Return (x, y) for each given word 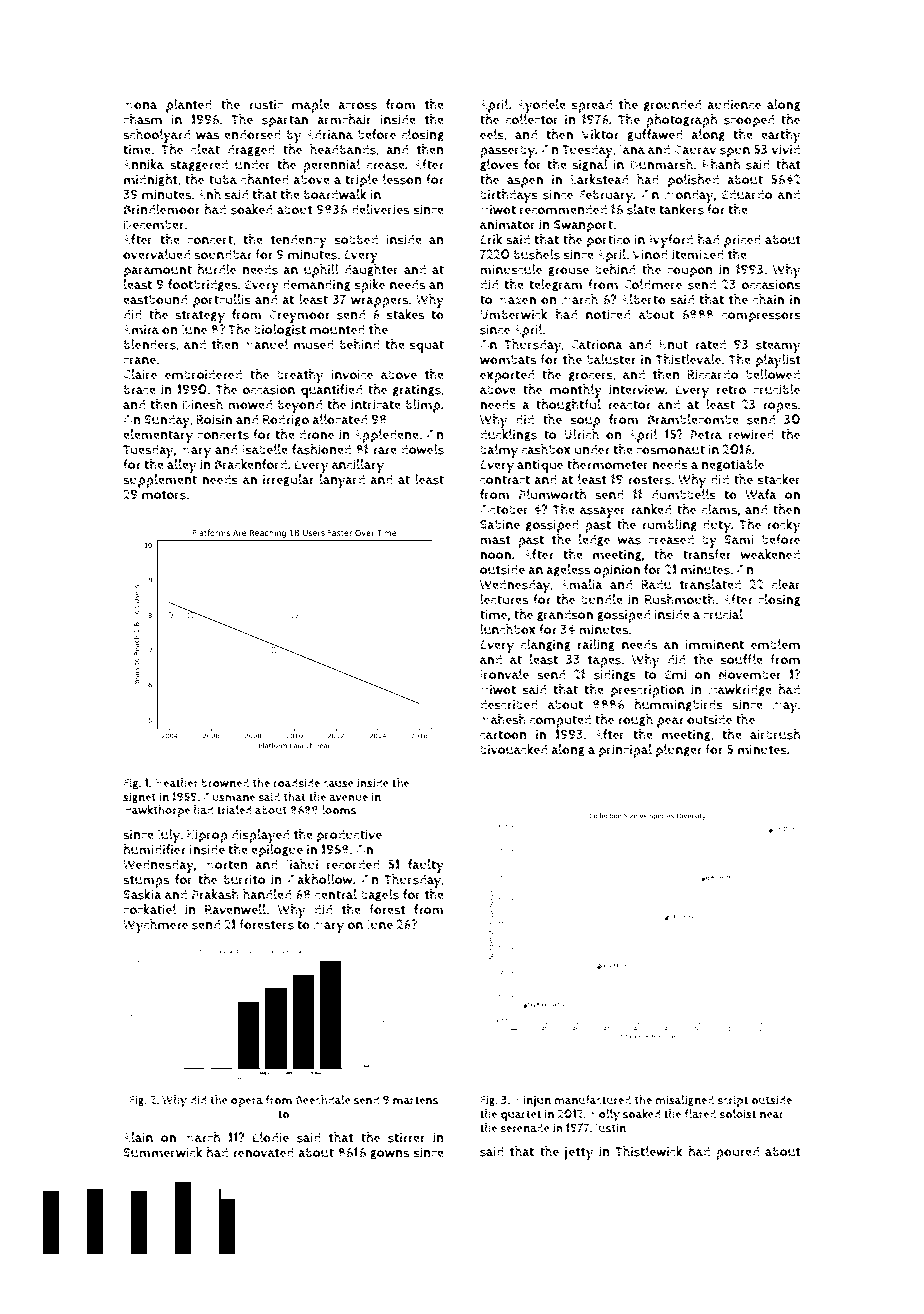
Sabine (500, 524)
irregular (288, 480)
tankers (681, 209)
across (357, 106)
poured (737, 1153)
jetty (579, 1153)
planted (189, 106)
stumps (146, 881)
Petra (706, 435)
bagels (380, 895)
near (772, 1115)
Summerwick (162, 1152)
